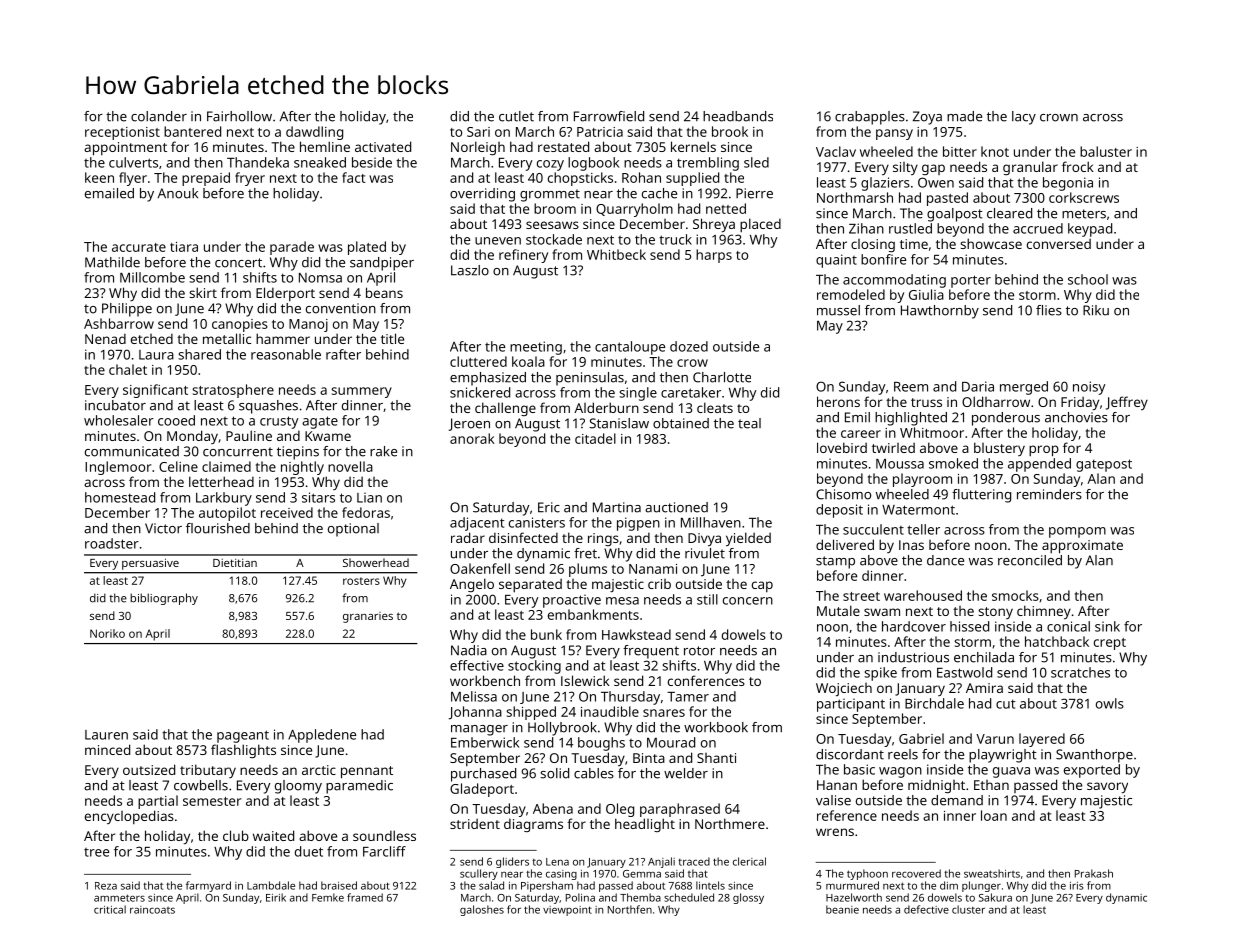 This screenshot has width=1233, height=952. What do you see at coordinates (964, 116) in the screenshot?
I see `made` at bounding box center [964, 116].
